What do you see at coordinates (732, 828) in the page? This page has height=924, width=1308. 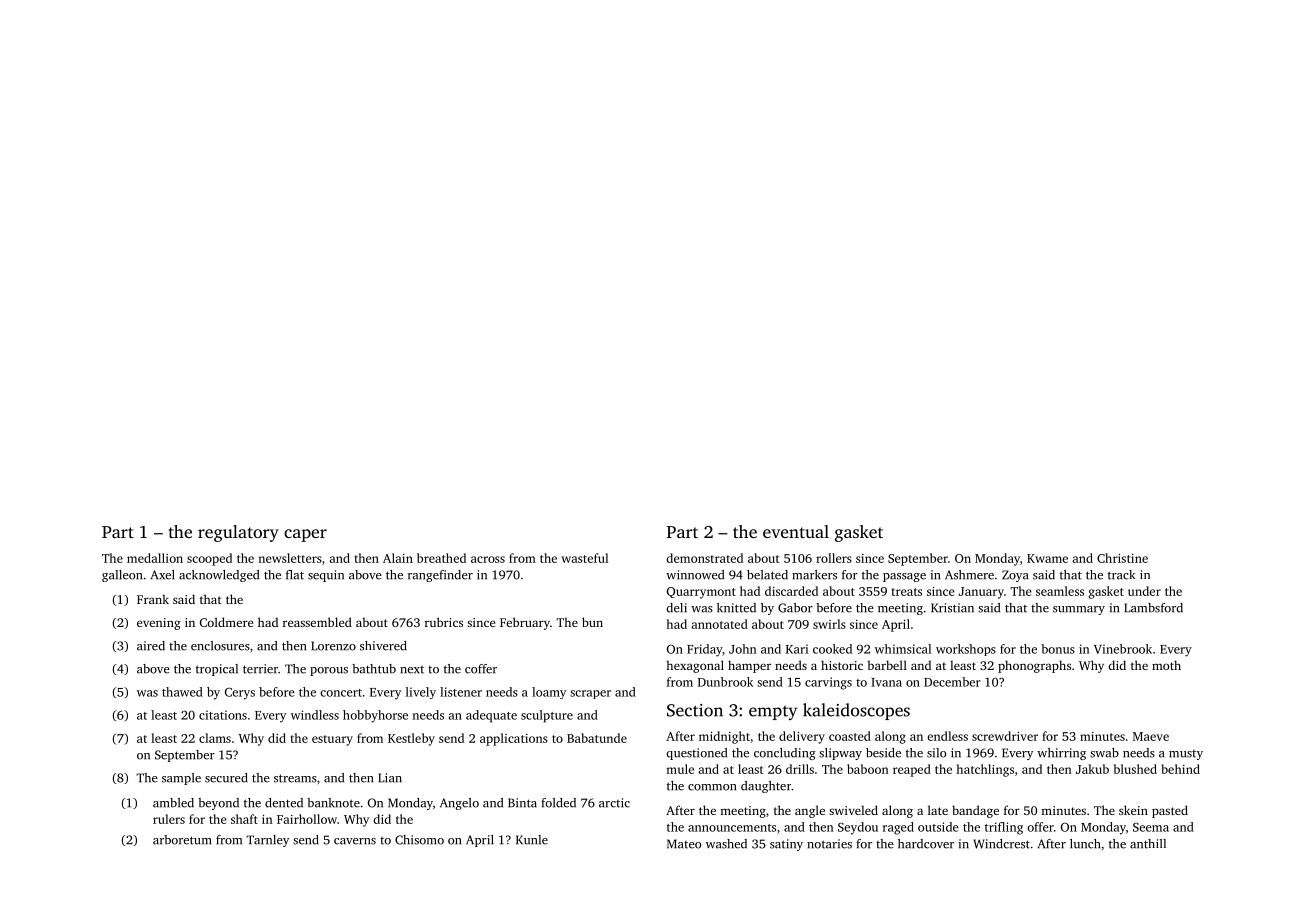 I see `announcements` at bounding box center [732, 828].
